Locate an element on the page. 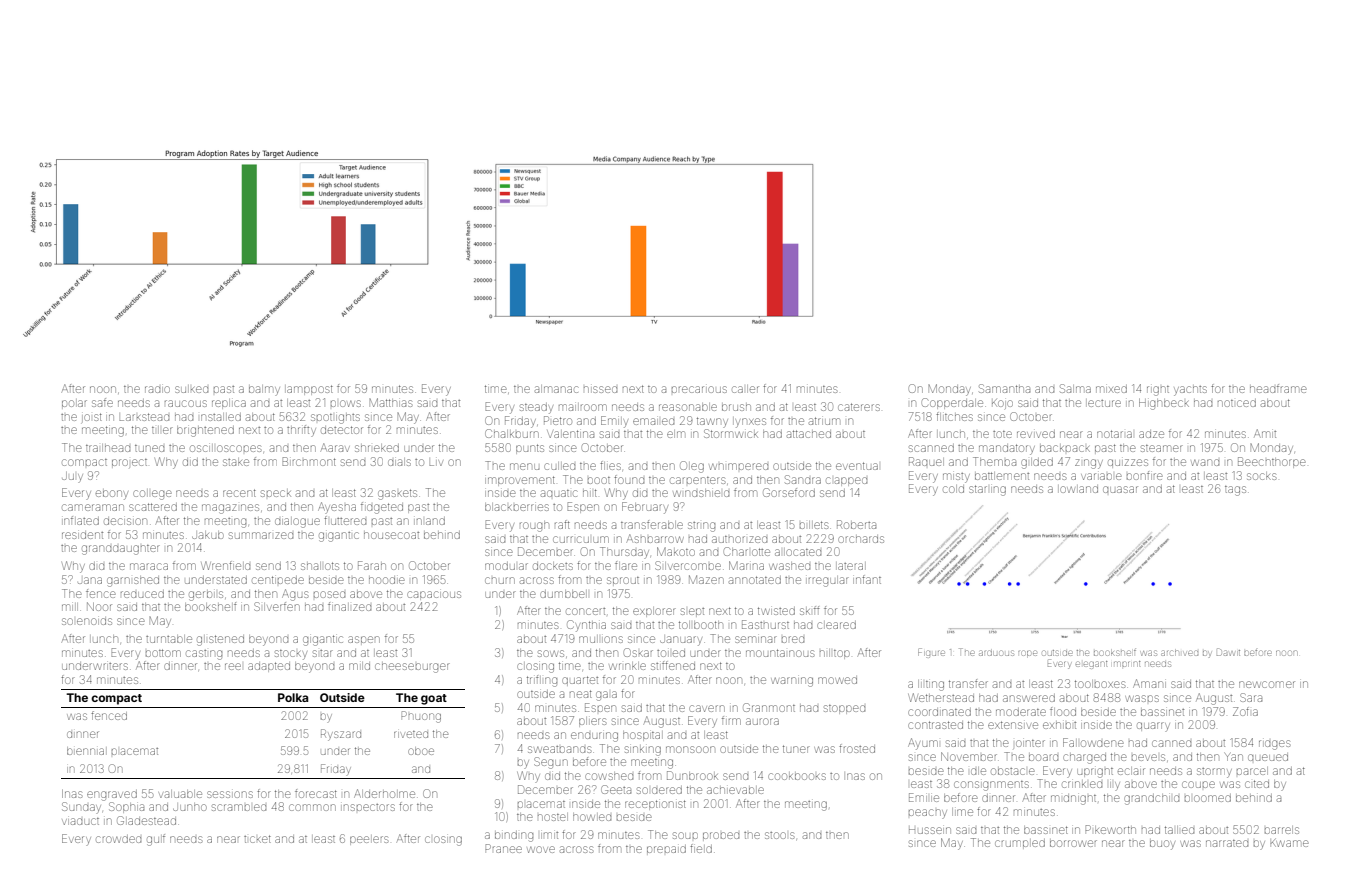 This document has height=887, width=1372. tags is located at coordinates (1235, 491).
